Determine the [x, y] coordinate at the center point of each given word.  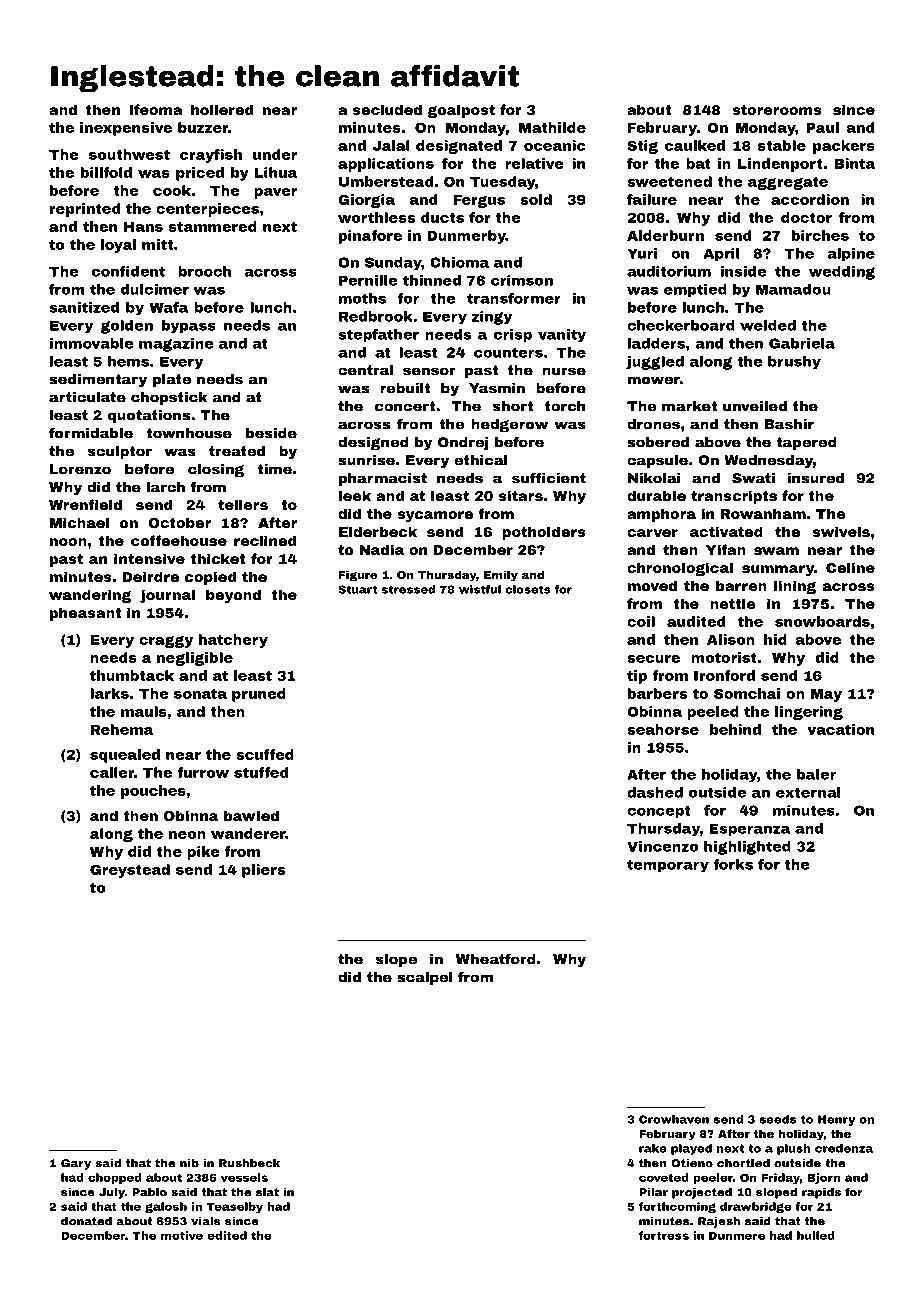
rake [653, 1148]
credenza [844, 1148]
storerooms [776, 110]
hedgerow [509, 426]
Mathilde [552, 127]
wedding [842, 273]
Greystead [130, 871]
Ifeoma [156, 109]
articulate [87, 397]
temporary [668, 866]
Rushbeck [249, 1163]
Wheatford [496, 959]
